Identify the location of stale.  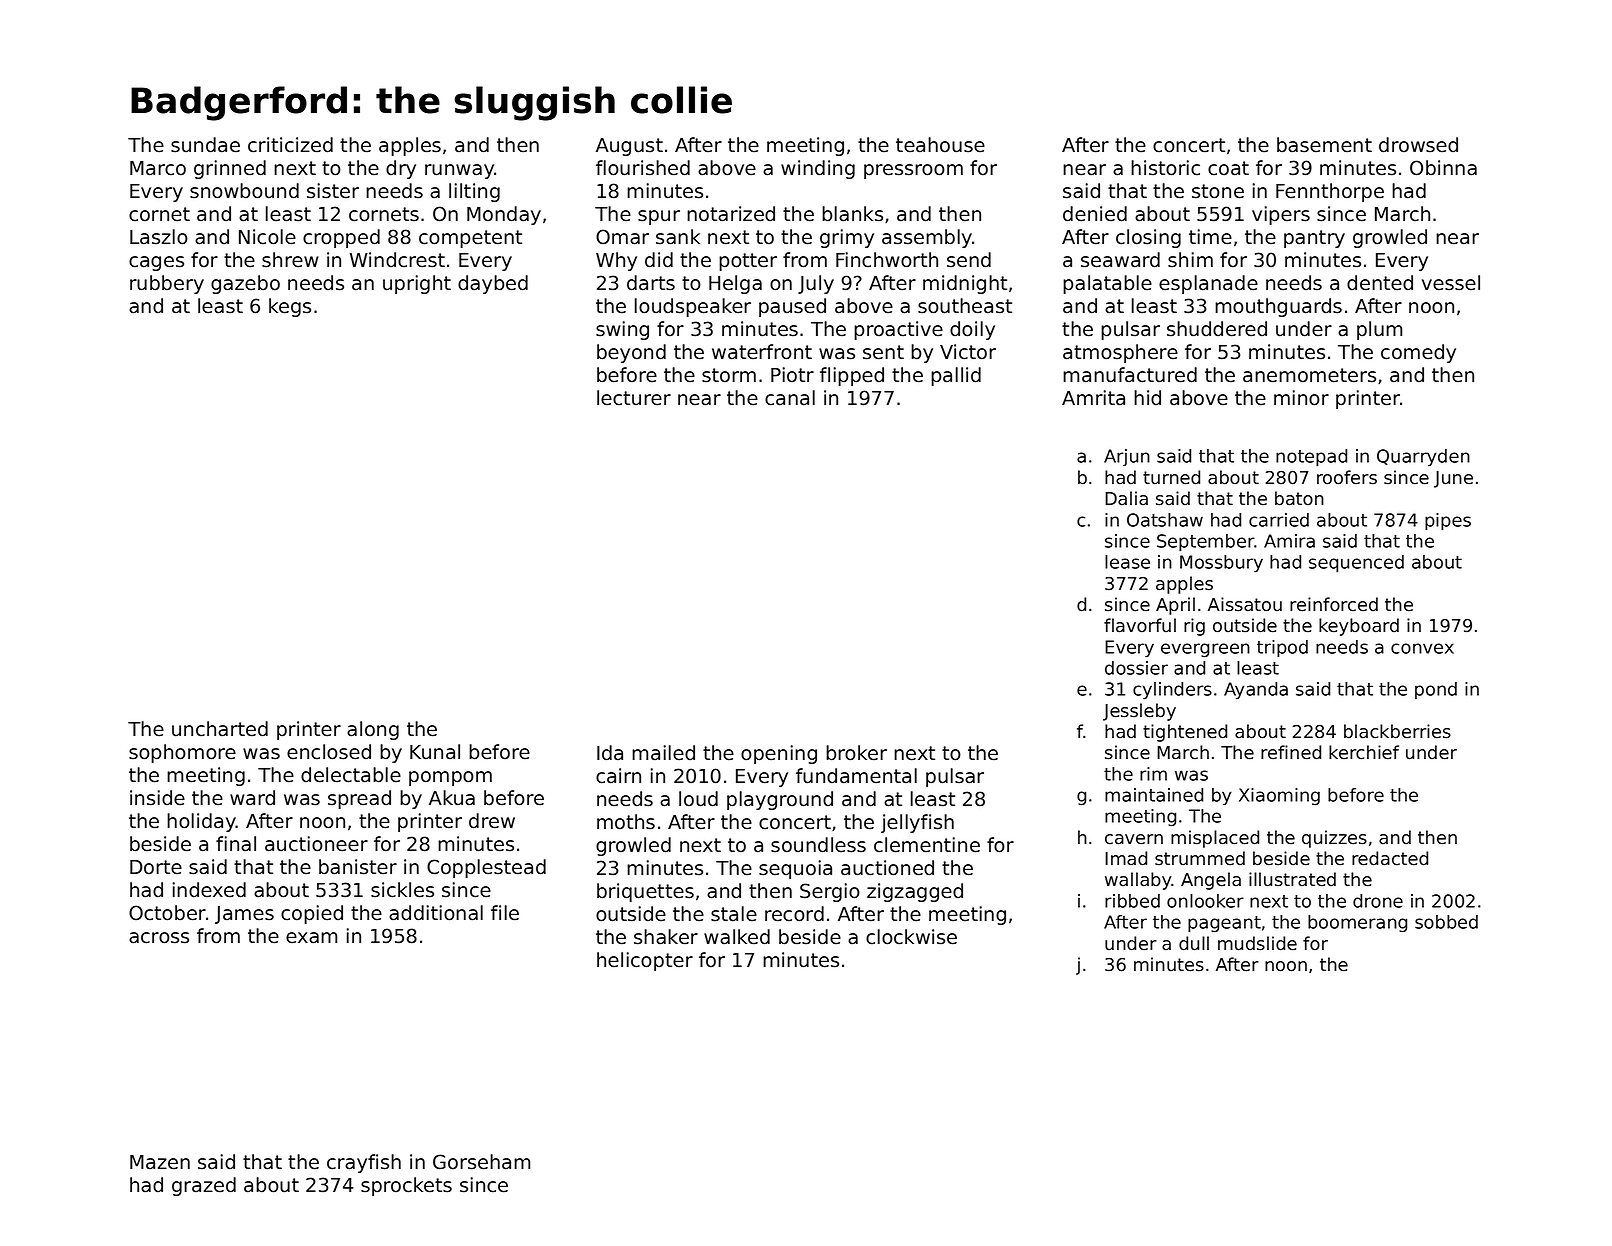
(734, 914).
